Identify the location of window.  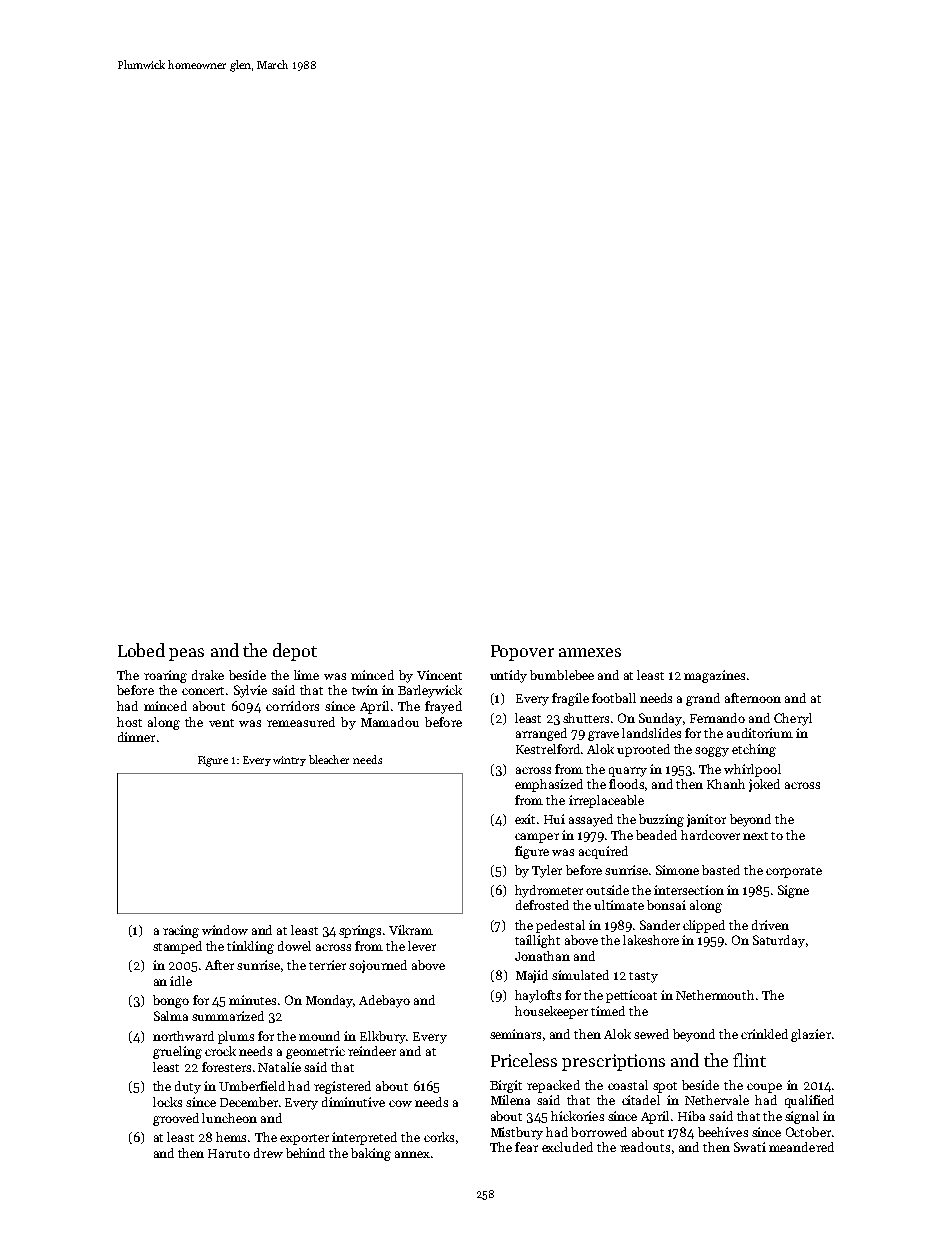
(225, 930).
